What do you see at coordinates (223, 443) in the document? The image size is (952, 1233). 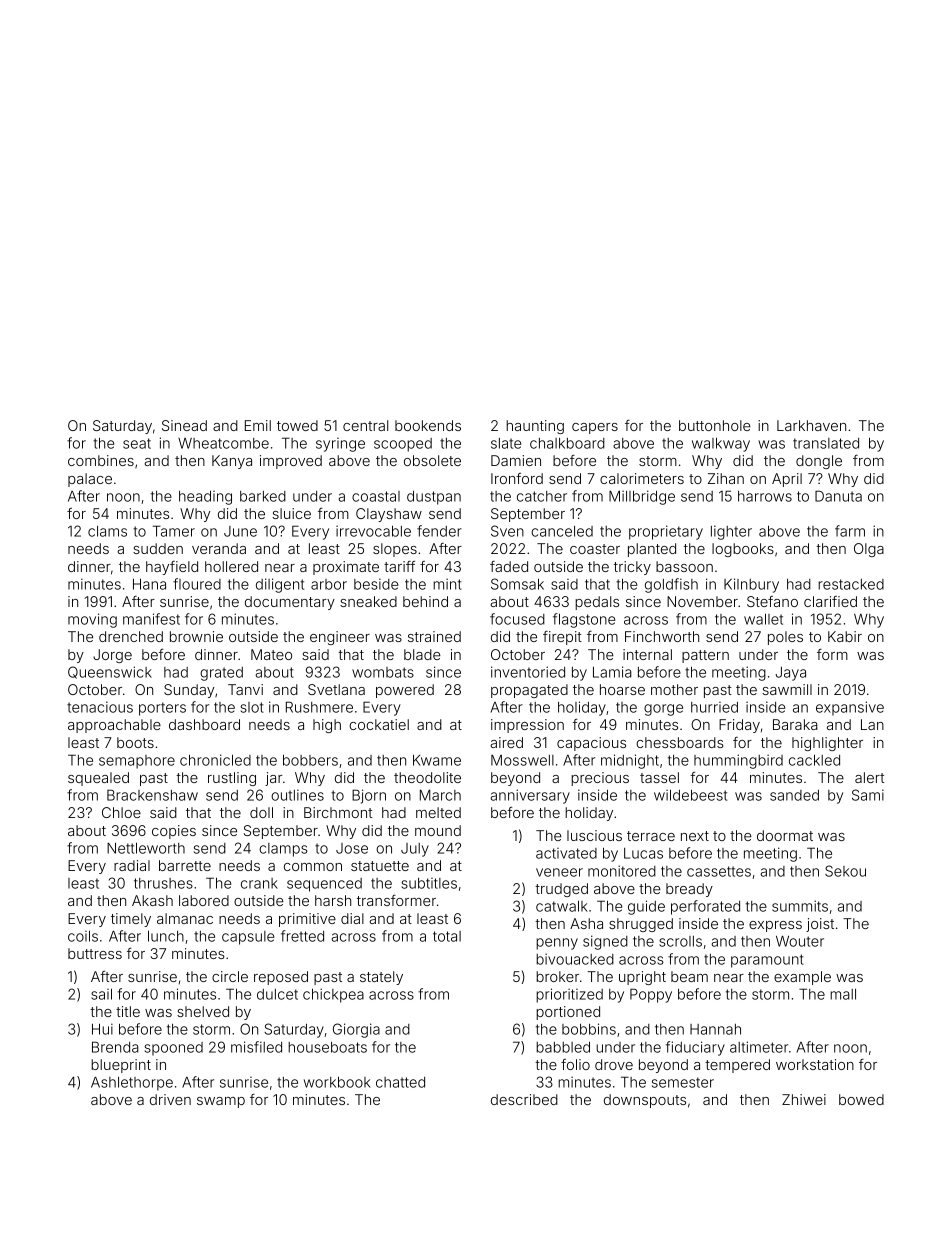 I see `Wheatcombe` at bounding box center [223, 443].
